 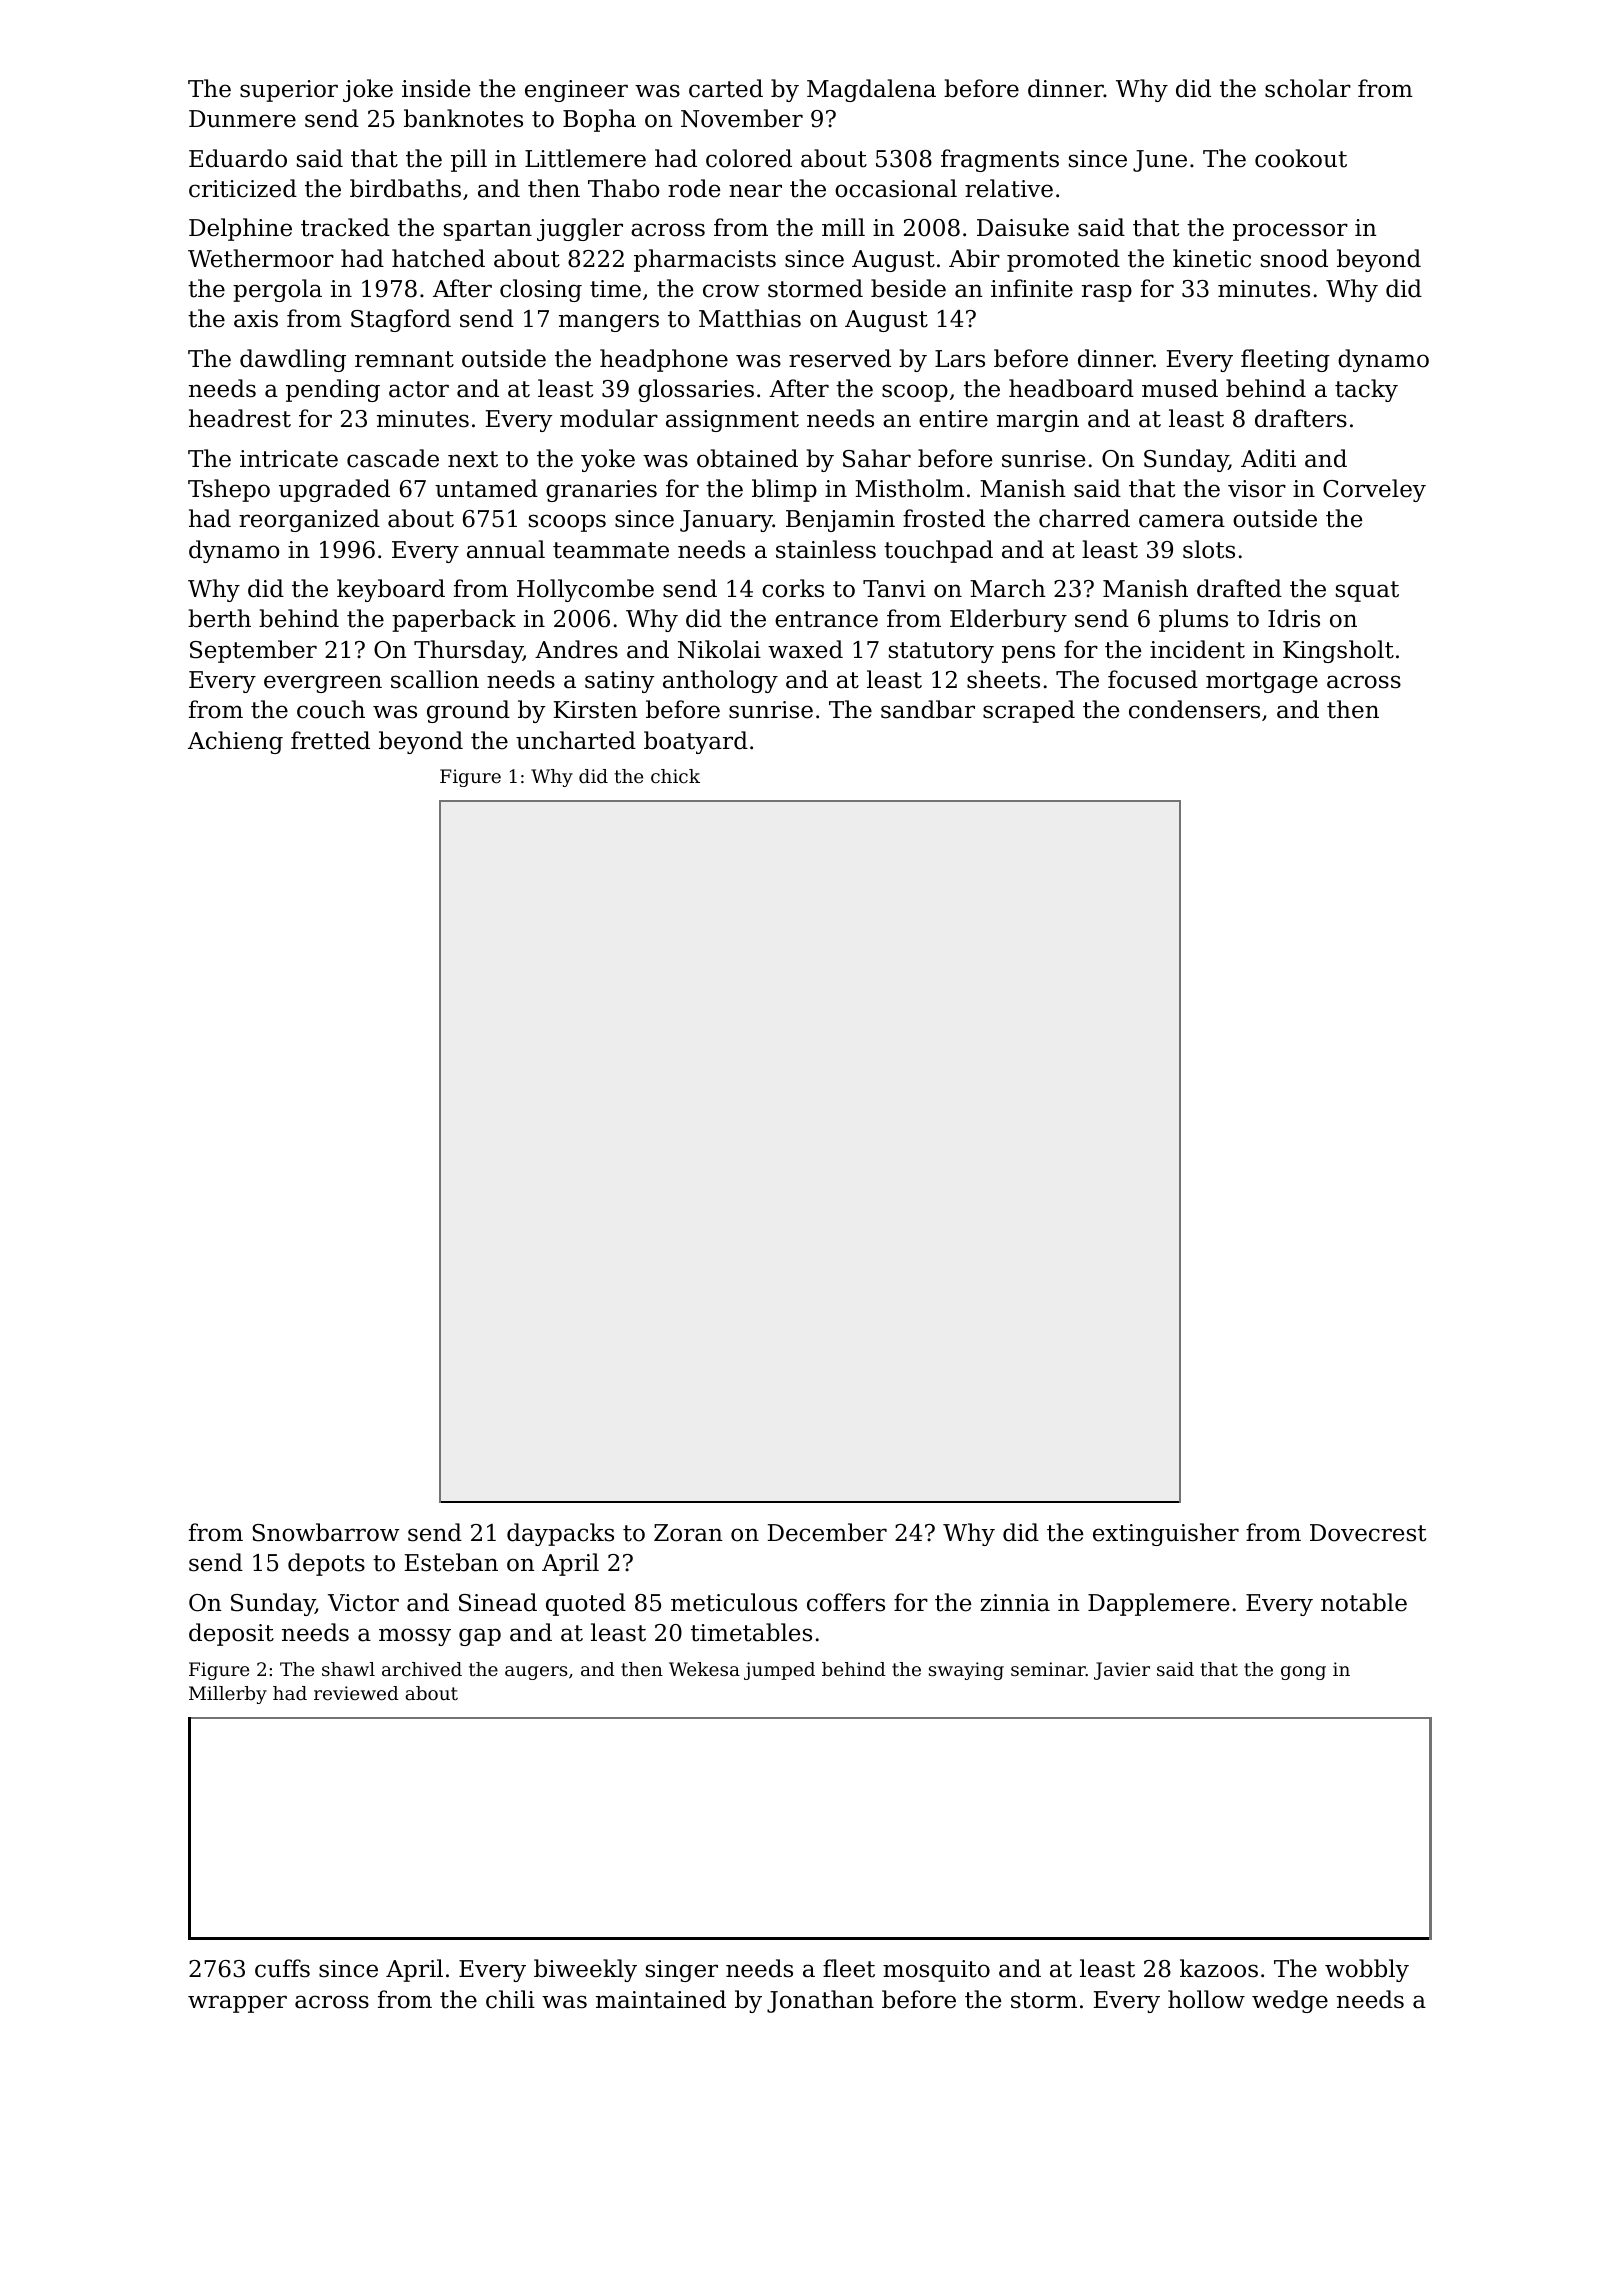 I want to click on Magdalena, so click(x=871, y=90).
